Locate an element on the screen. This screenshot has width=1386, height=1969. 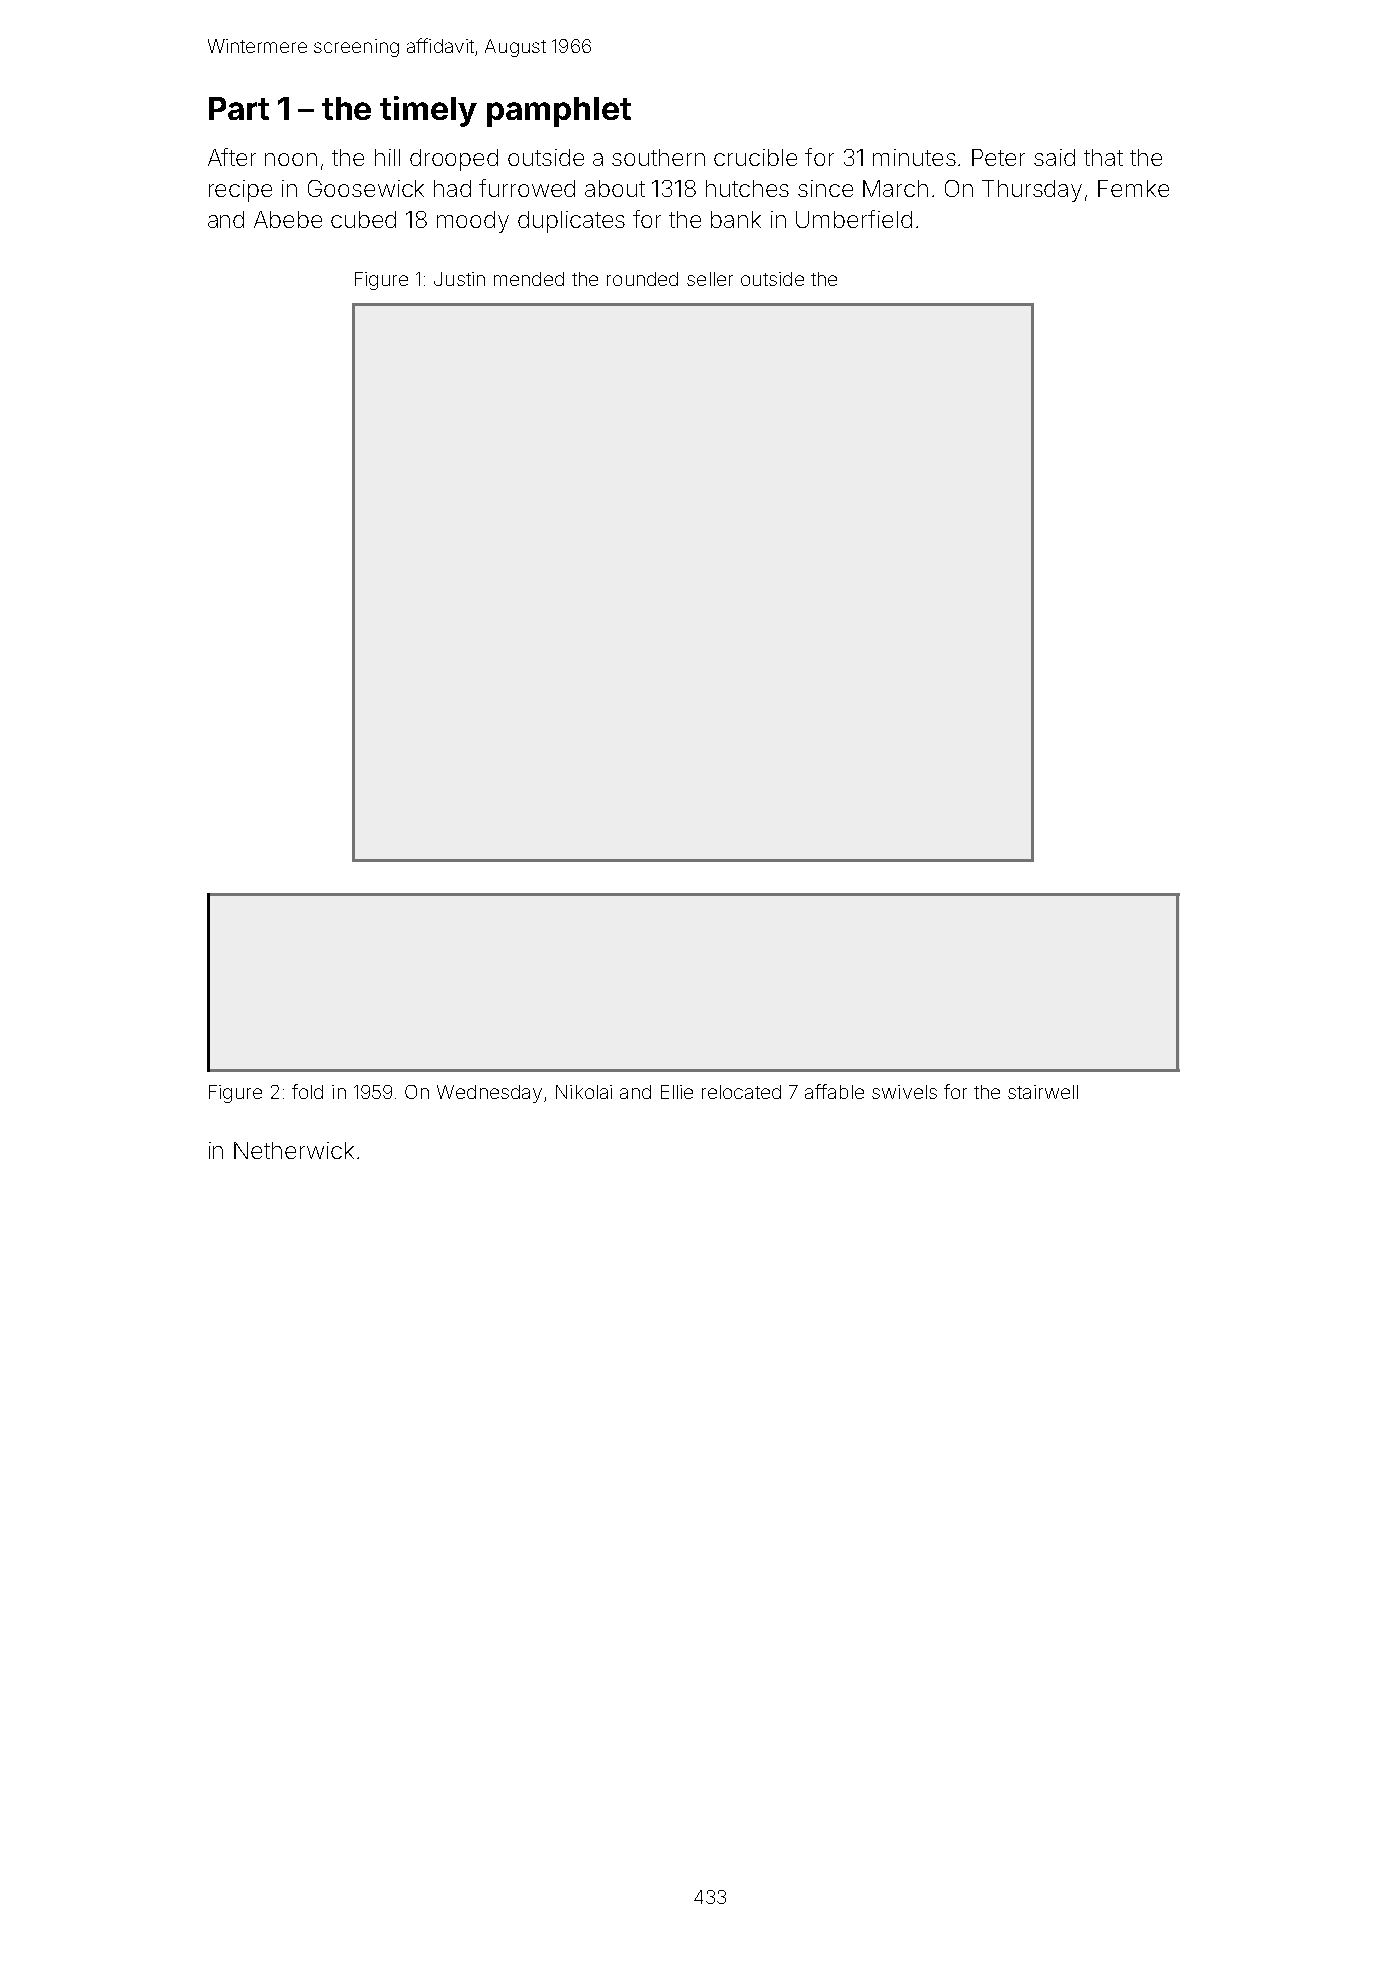
Femke is located at coordinates (1133, 188).
